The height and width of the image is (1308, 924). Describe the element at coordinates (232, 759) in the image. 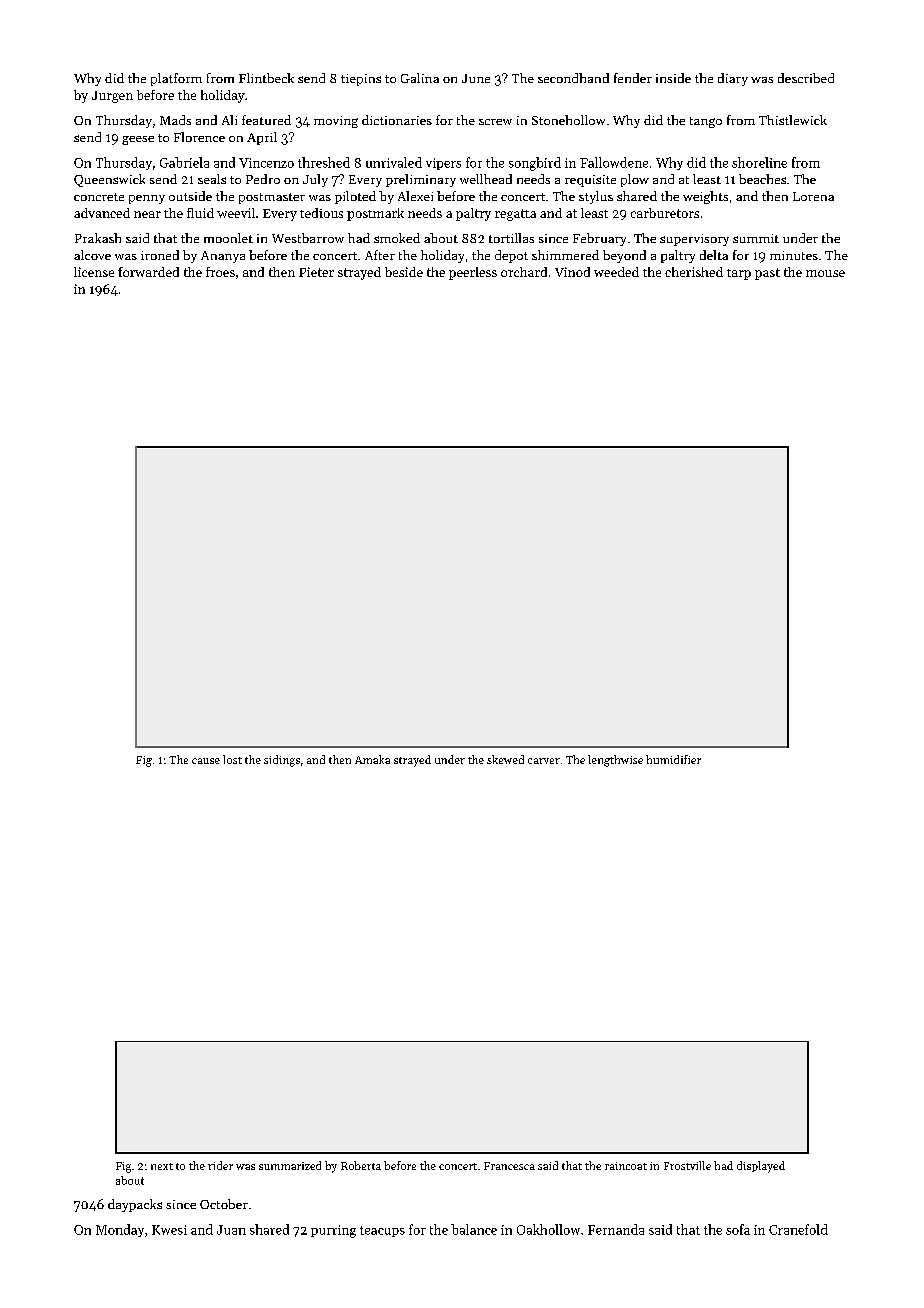

I see `lost` at that location.
